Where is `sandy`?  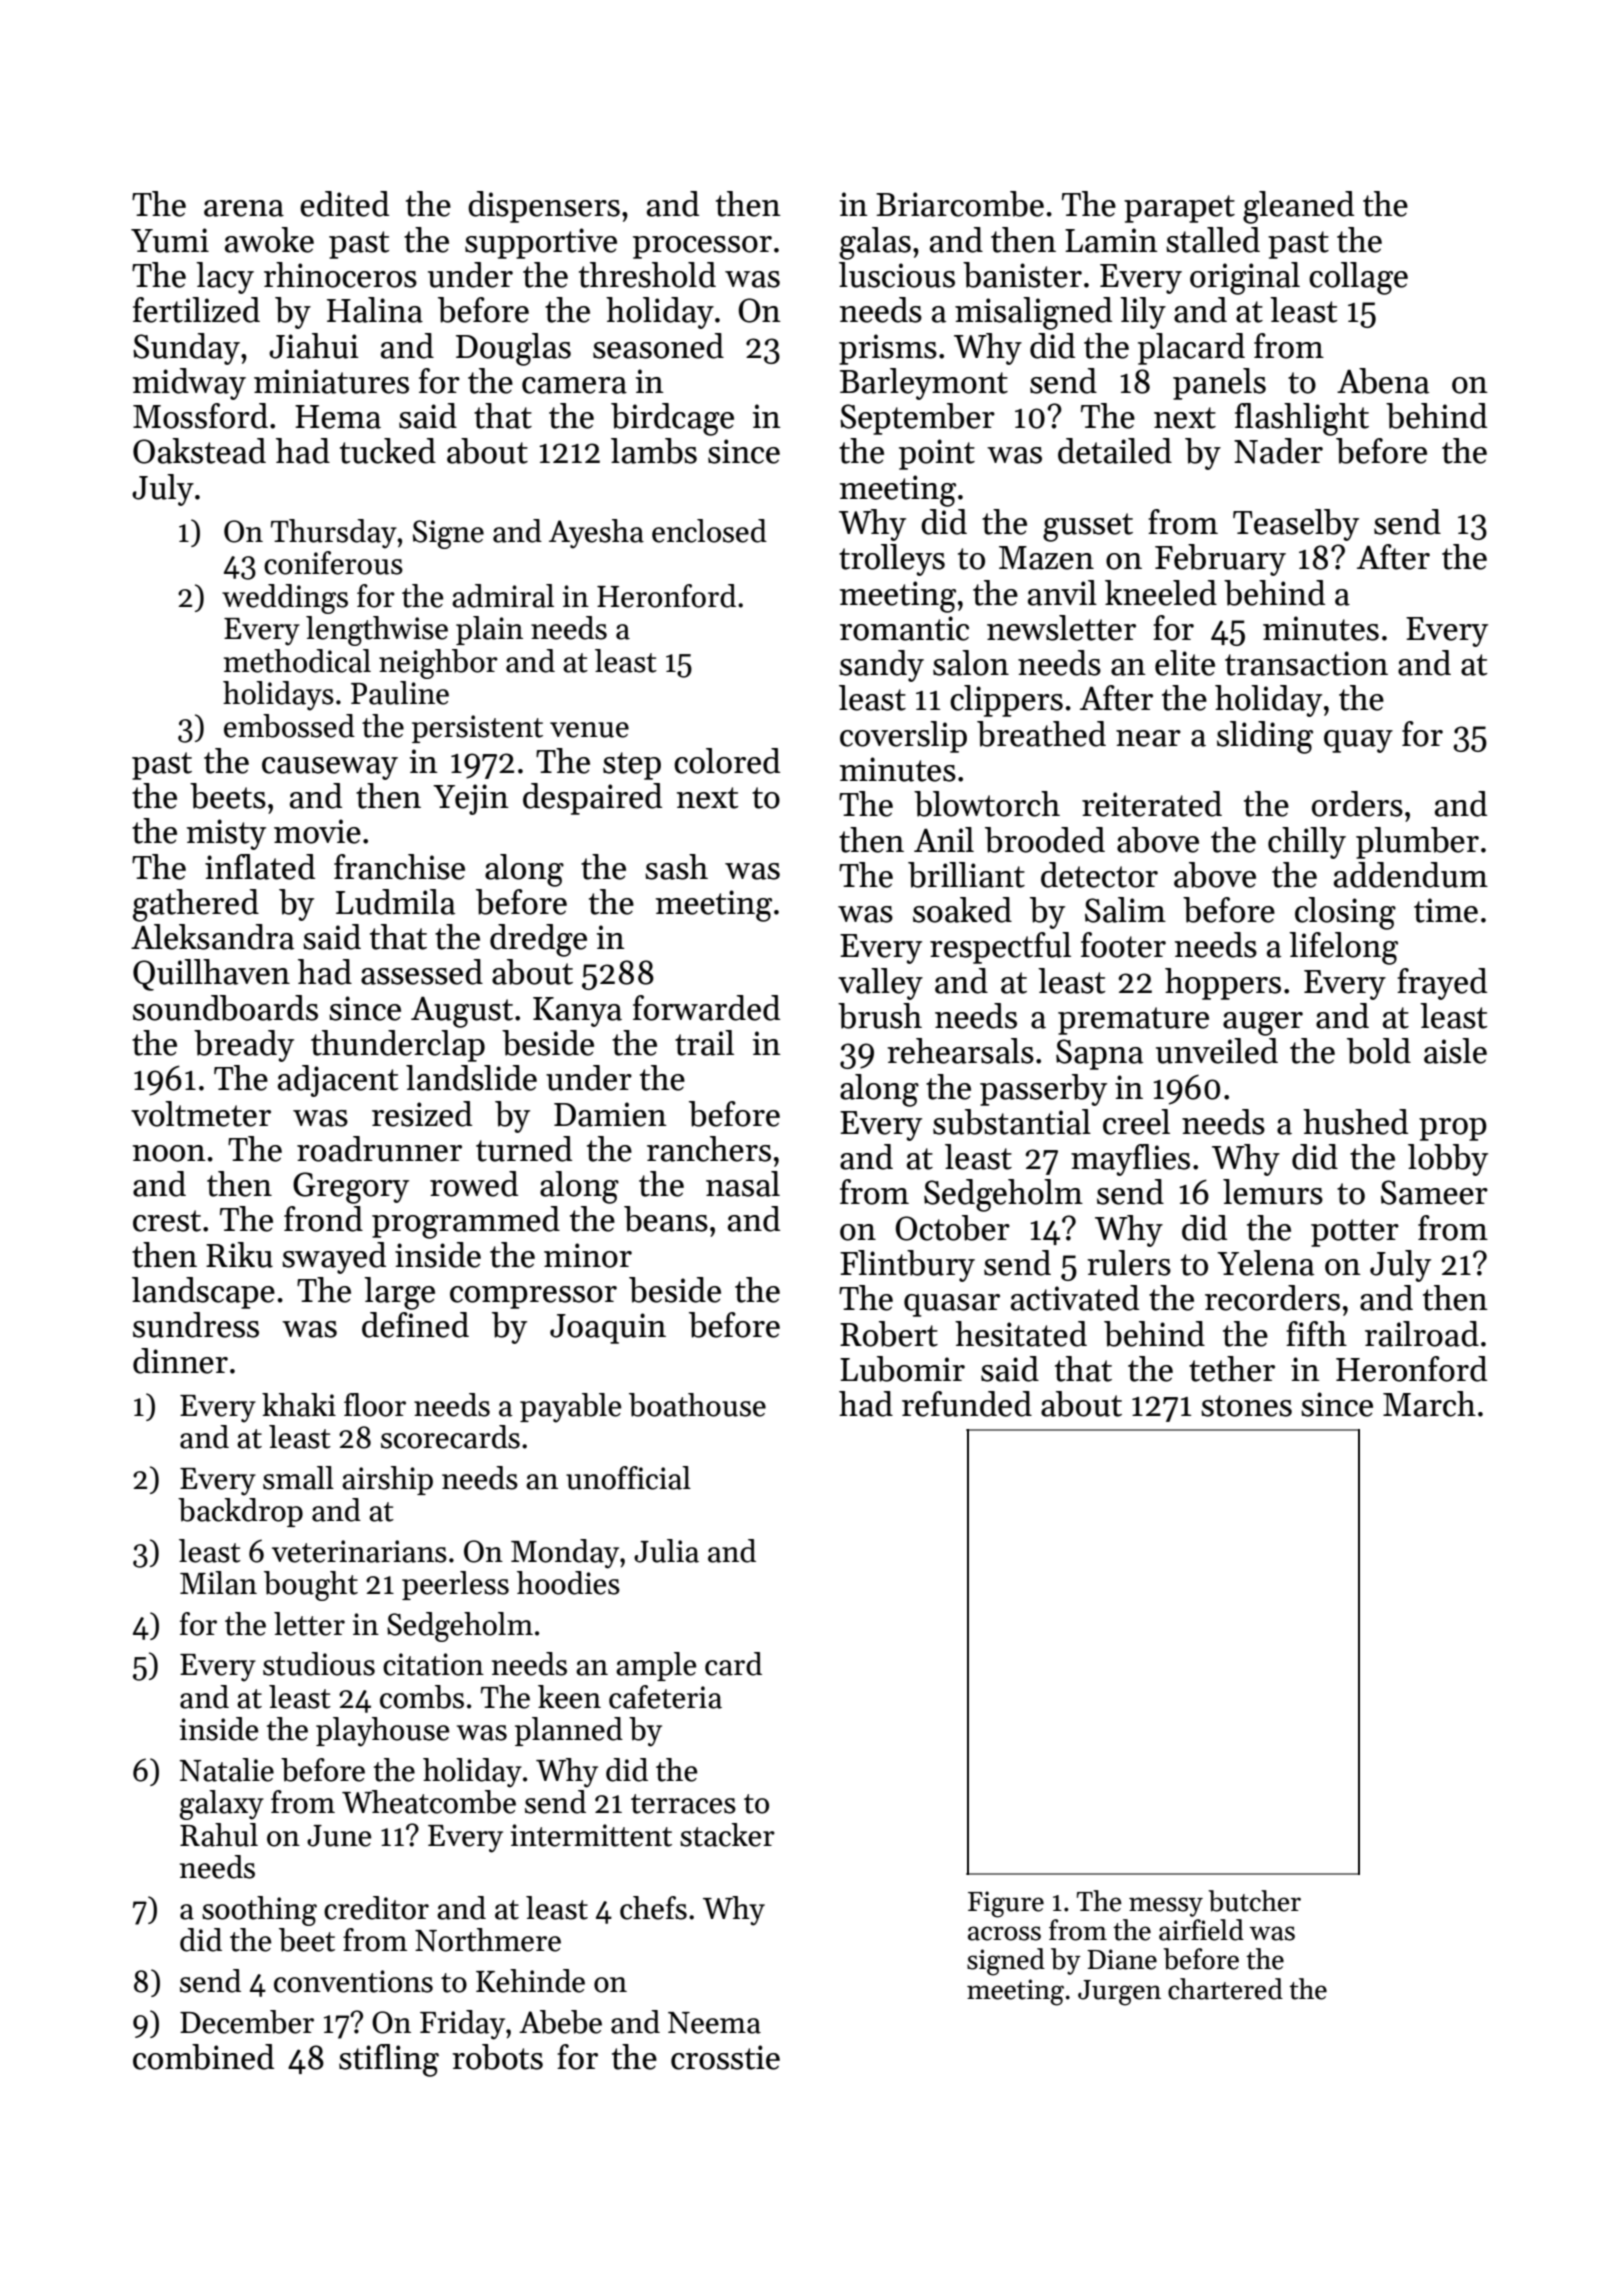
sandy is located at coordinates (882, 666).
